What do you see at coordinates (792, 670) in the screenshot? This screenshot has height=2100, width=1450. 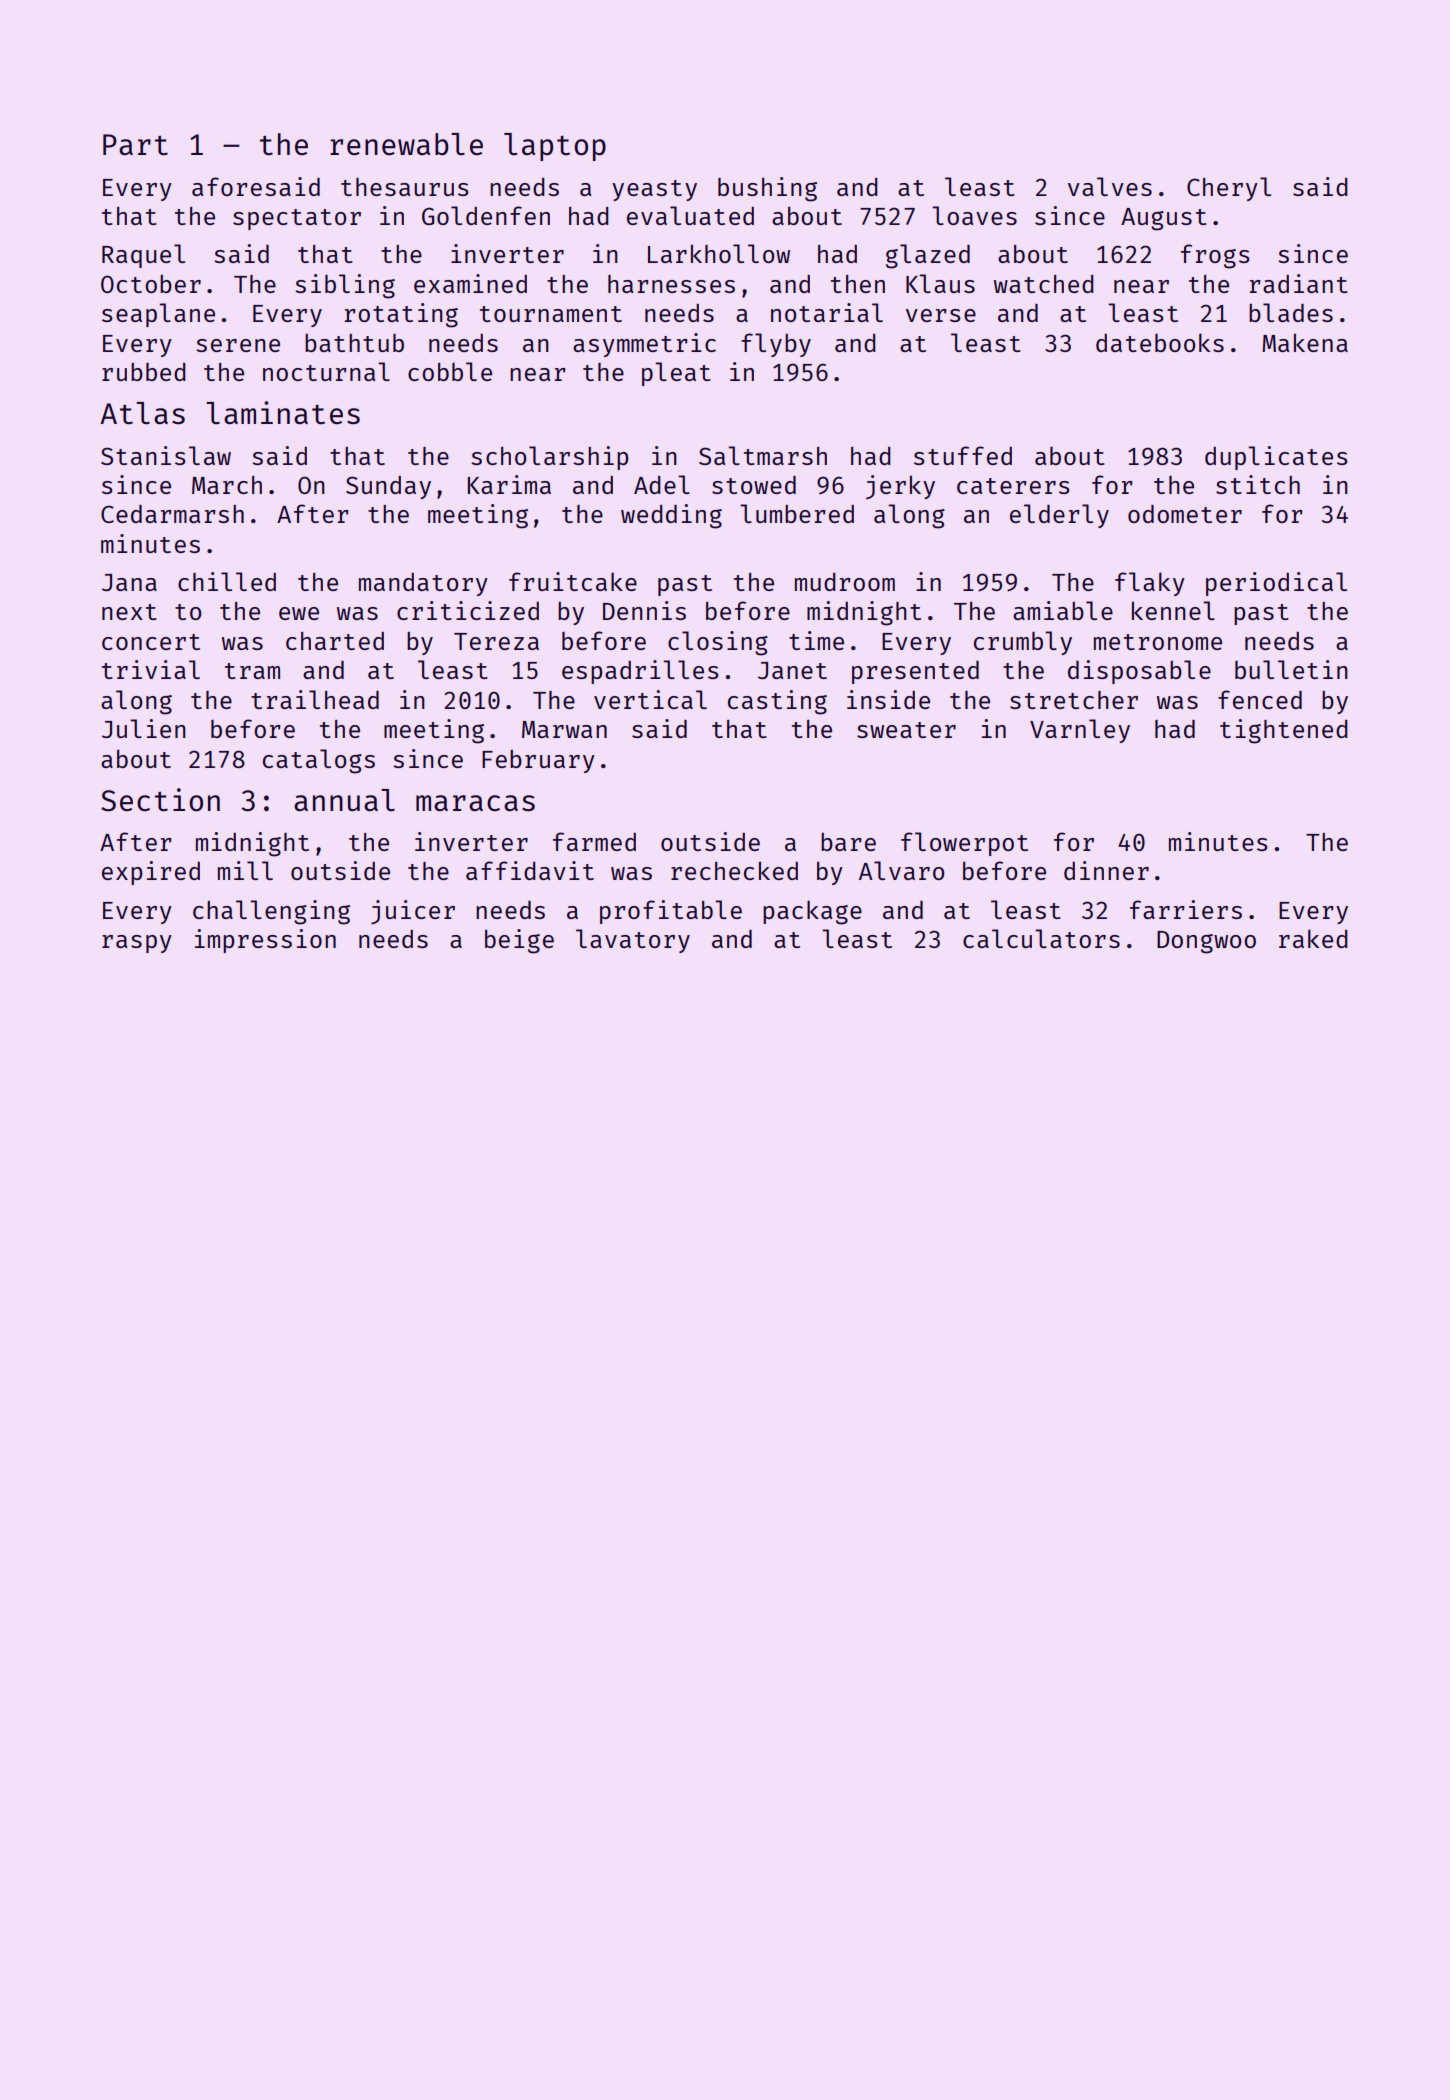 I see `Janet` at bounding box center [792, 670].
